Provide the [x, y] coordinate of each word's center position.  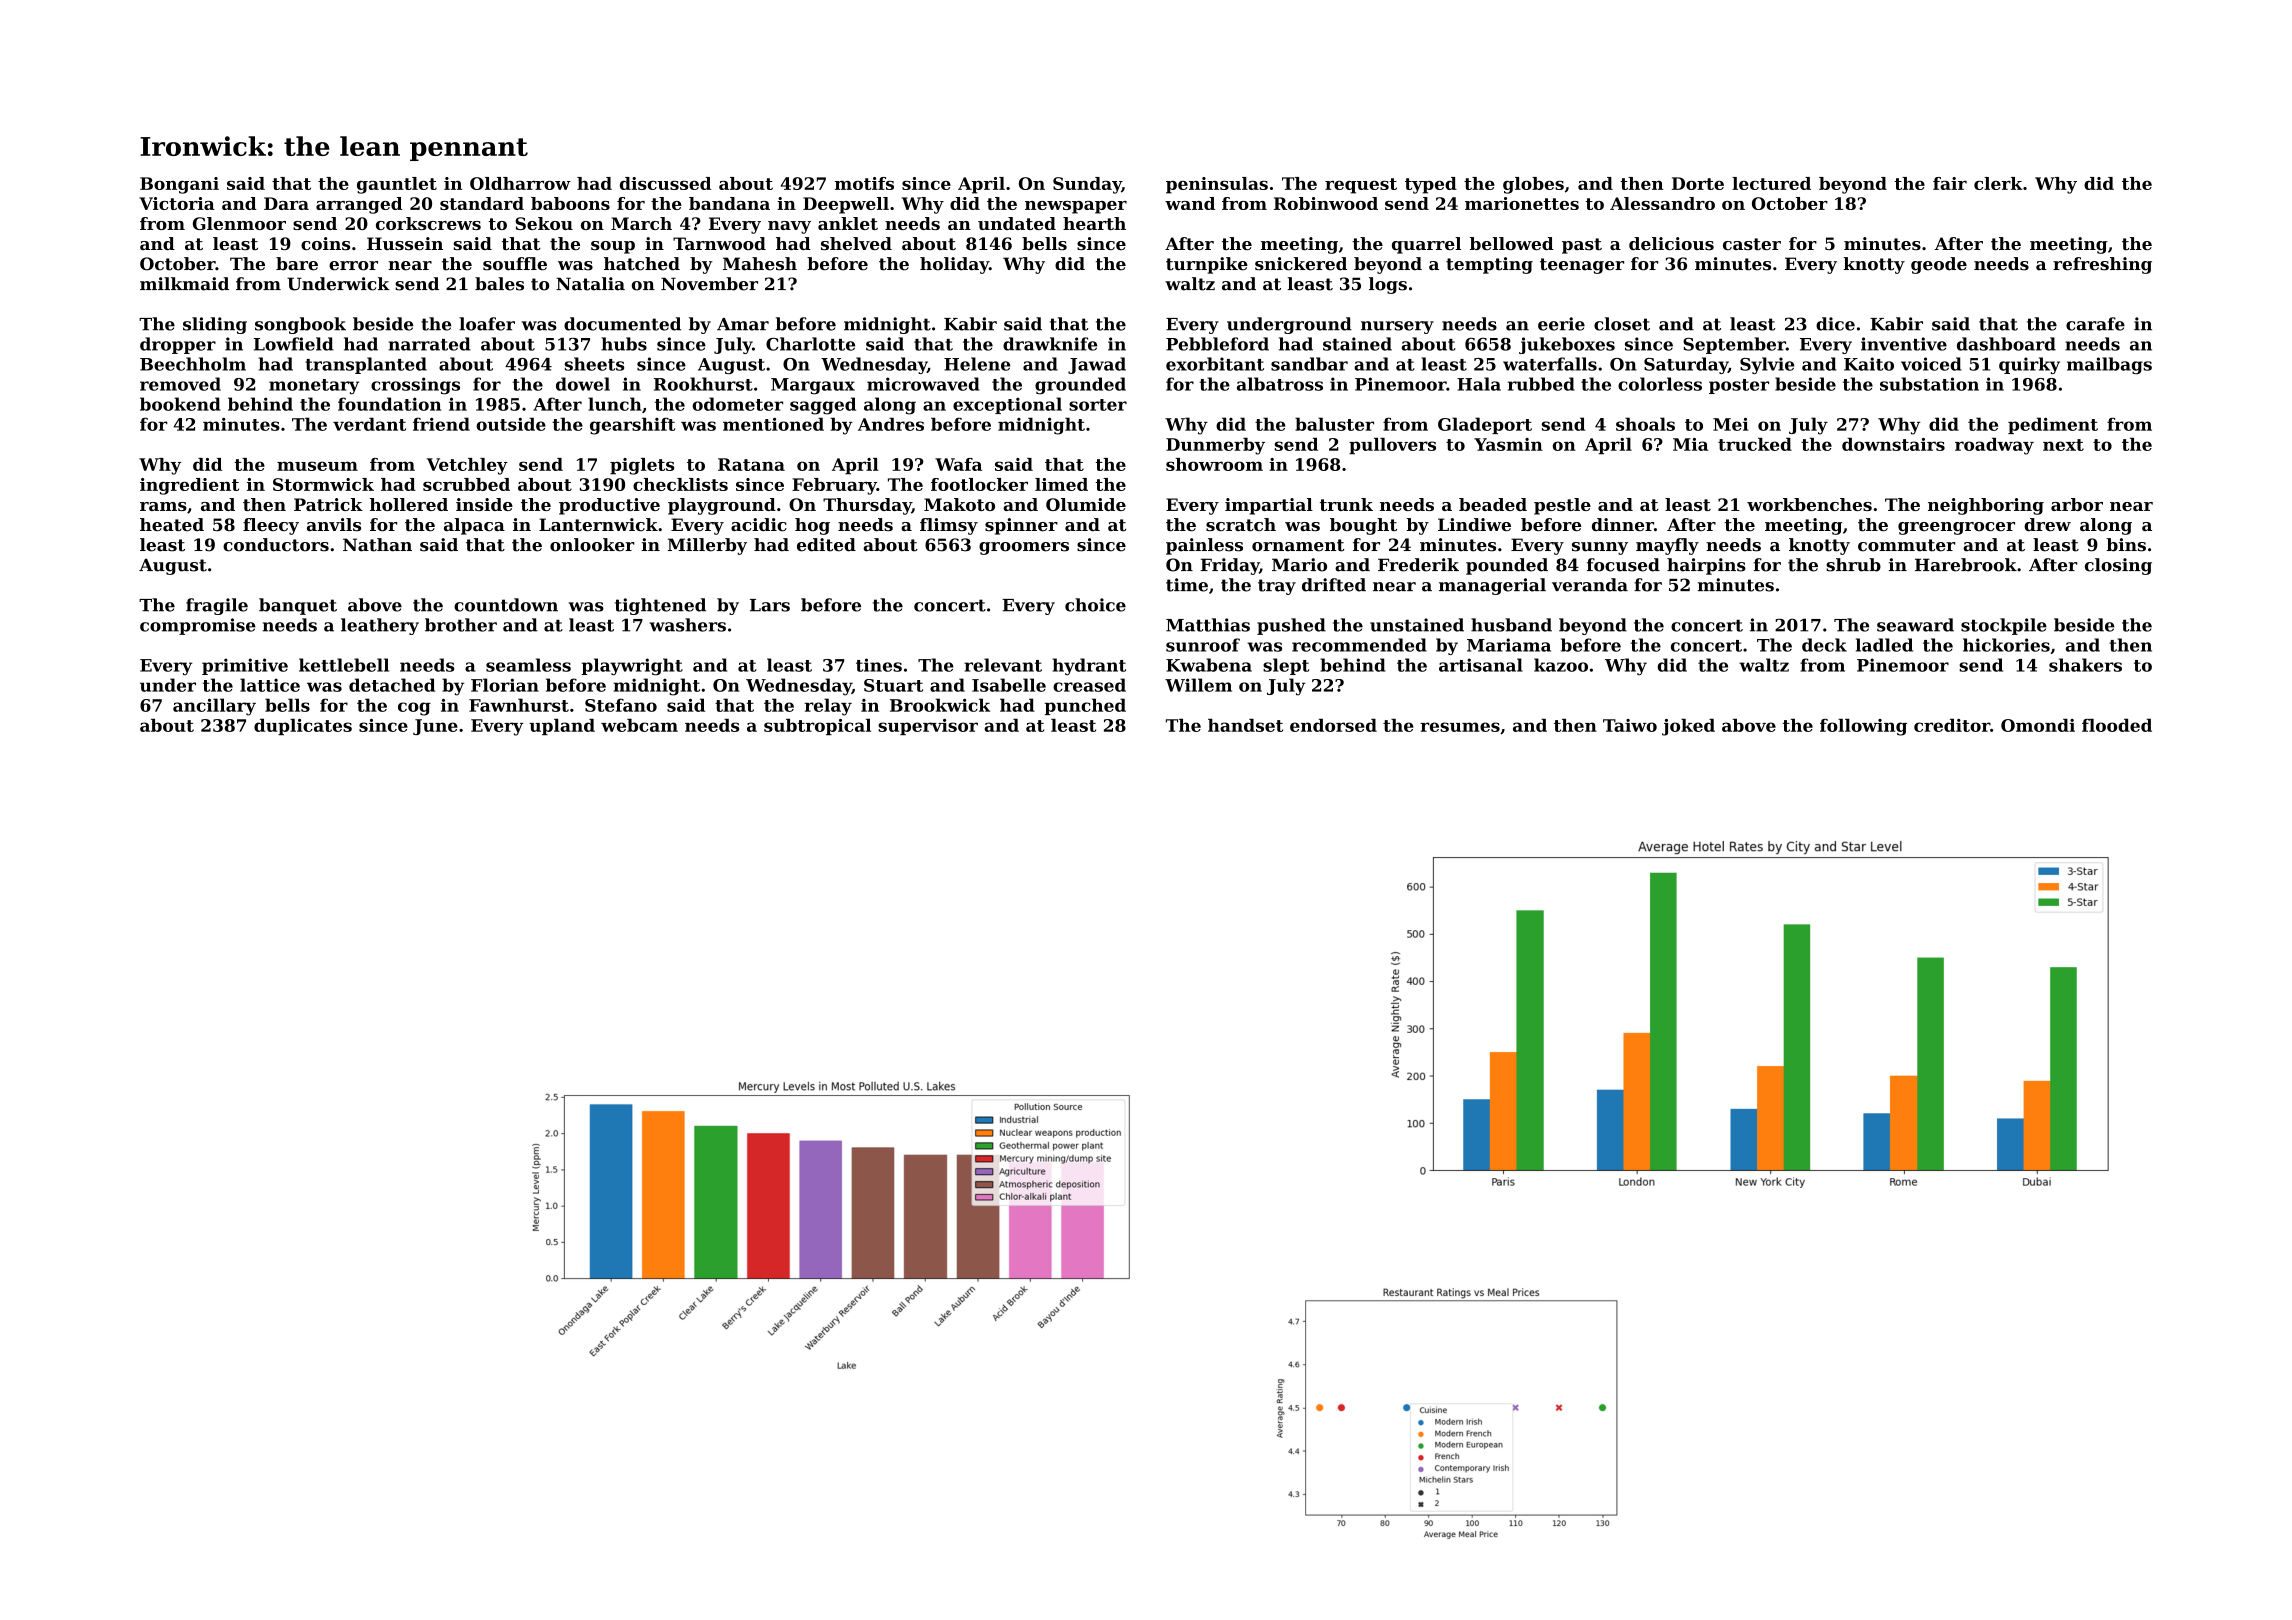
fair [1950, 183]
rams [163, 506]
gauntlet [397, 185]
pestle [1562, 506]
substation [1929, 384]
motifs [864, 183]
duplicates [303, 727]
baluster [1334, 424]
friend [441, 424]
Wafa [958, 464]
